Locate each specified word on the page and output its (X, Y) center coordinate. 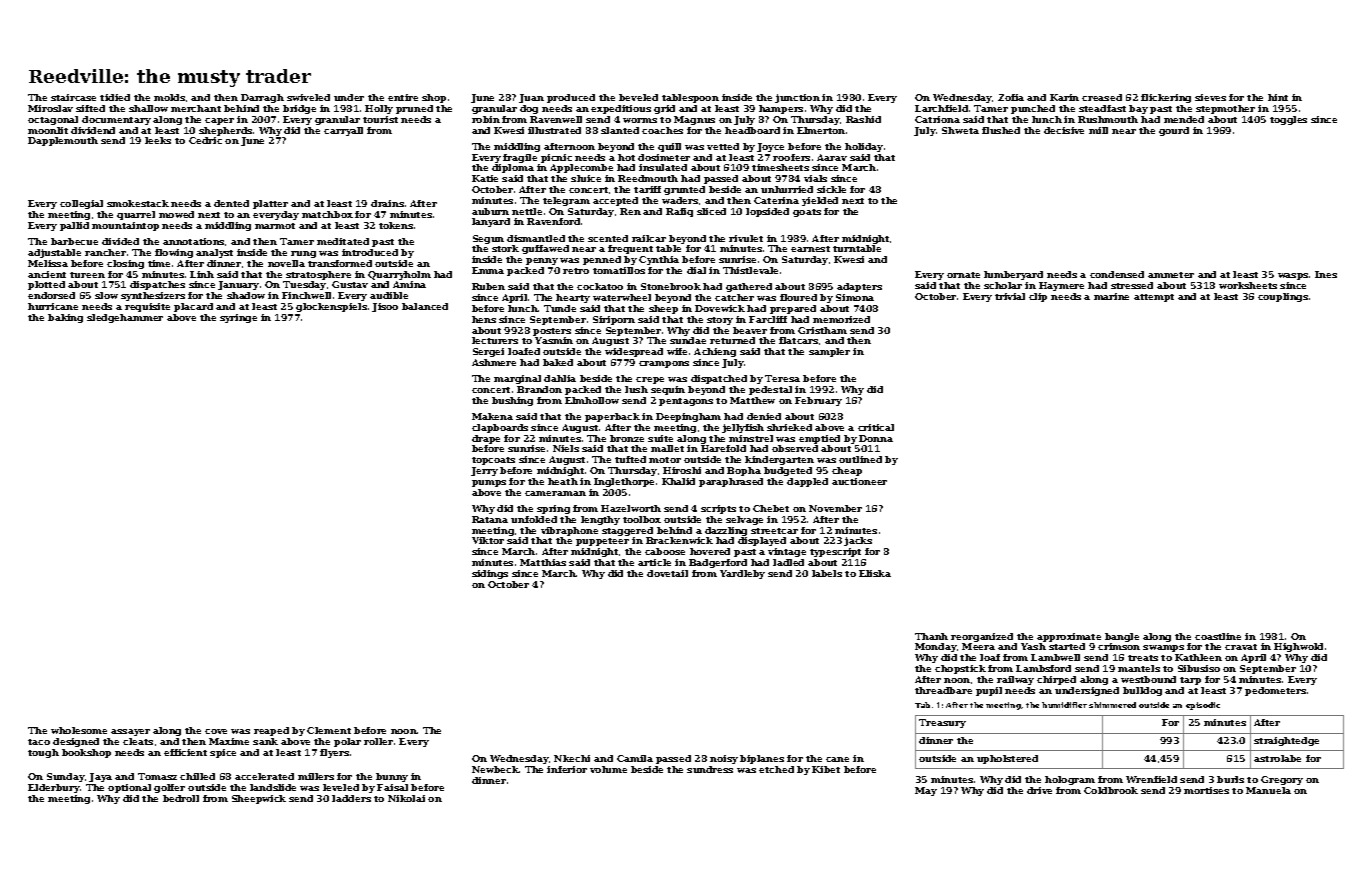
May (926, 791)
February (818, 401)
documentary (116, 120)
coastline (1218, 636)
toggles (1288, 120)
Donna (876, 438)
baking (65, 318)
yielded (820, 201)
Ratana (490, 519)
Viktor (488, 540)
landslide (273, 787)
